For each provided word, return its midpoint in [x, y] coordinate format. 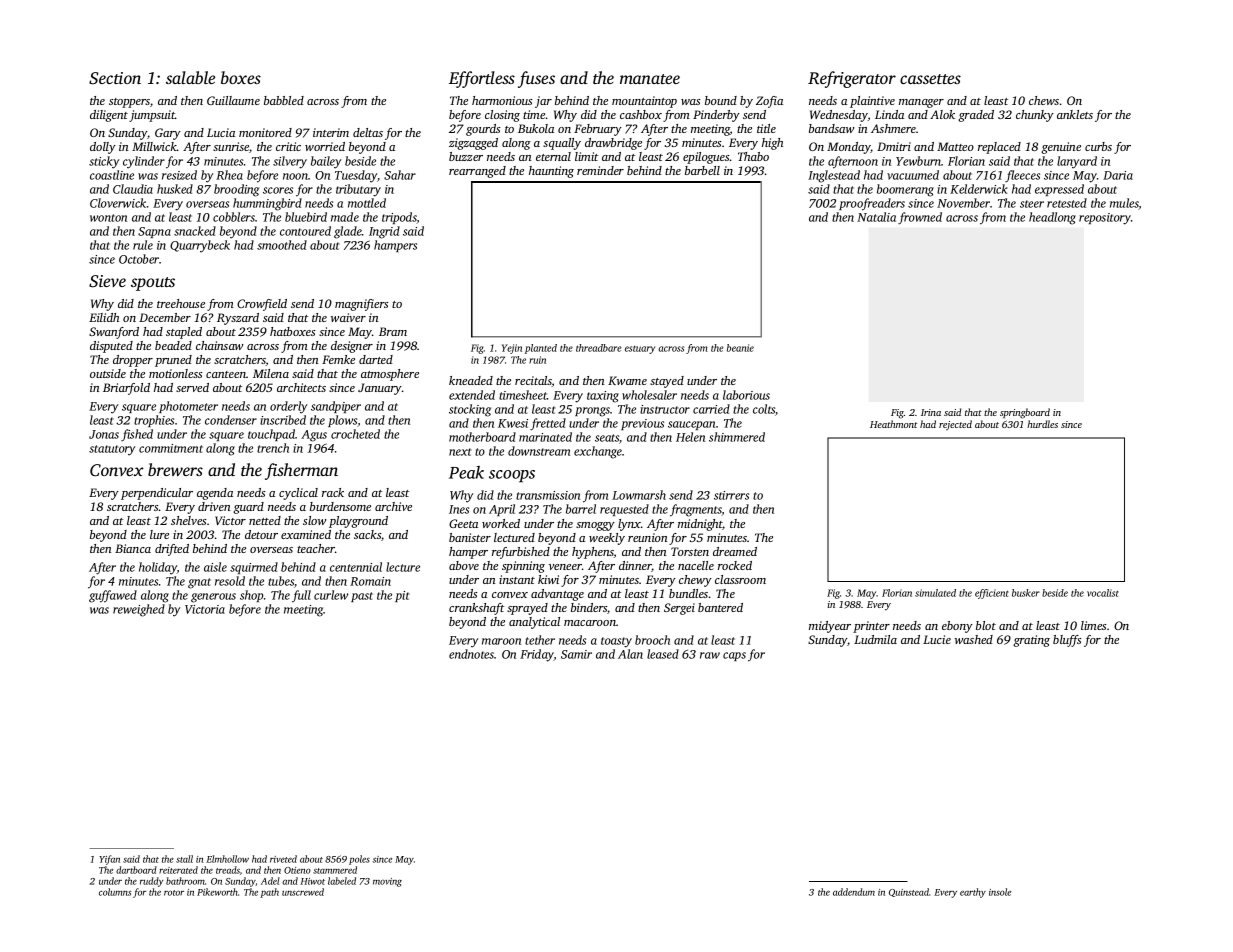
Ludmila [875, 639]
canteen [226, 374]
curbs [1098, 146]
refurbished [521, 553]
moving [387, 882]
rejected [955, 425]
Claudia [133, 189]
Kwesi [513, 423]
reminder [600, 170]
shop [251, 596]
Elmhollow [227, 859]
